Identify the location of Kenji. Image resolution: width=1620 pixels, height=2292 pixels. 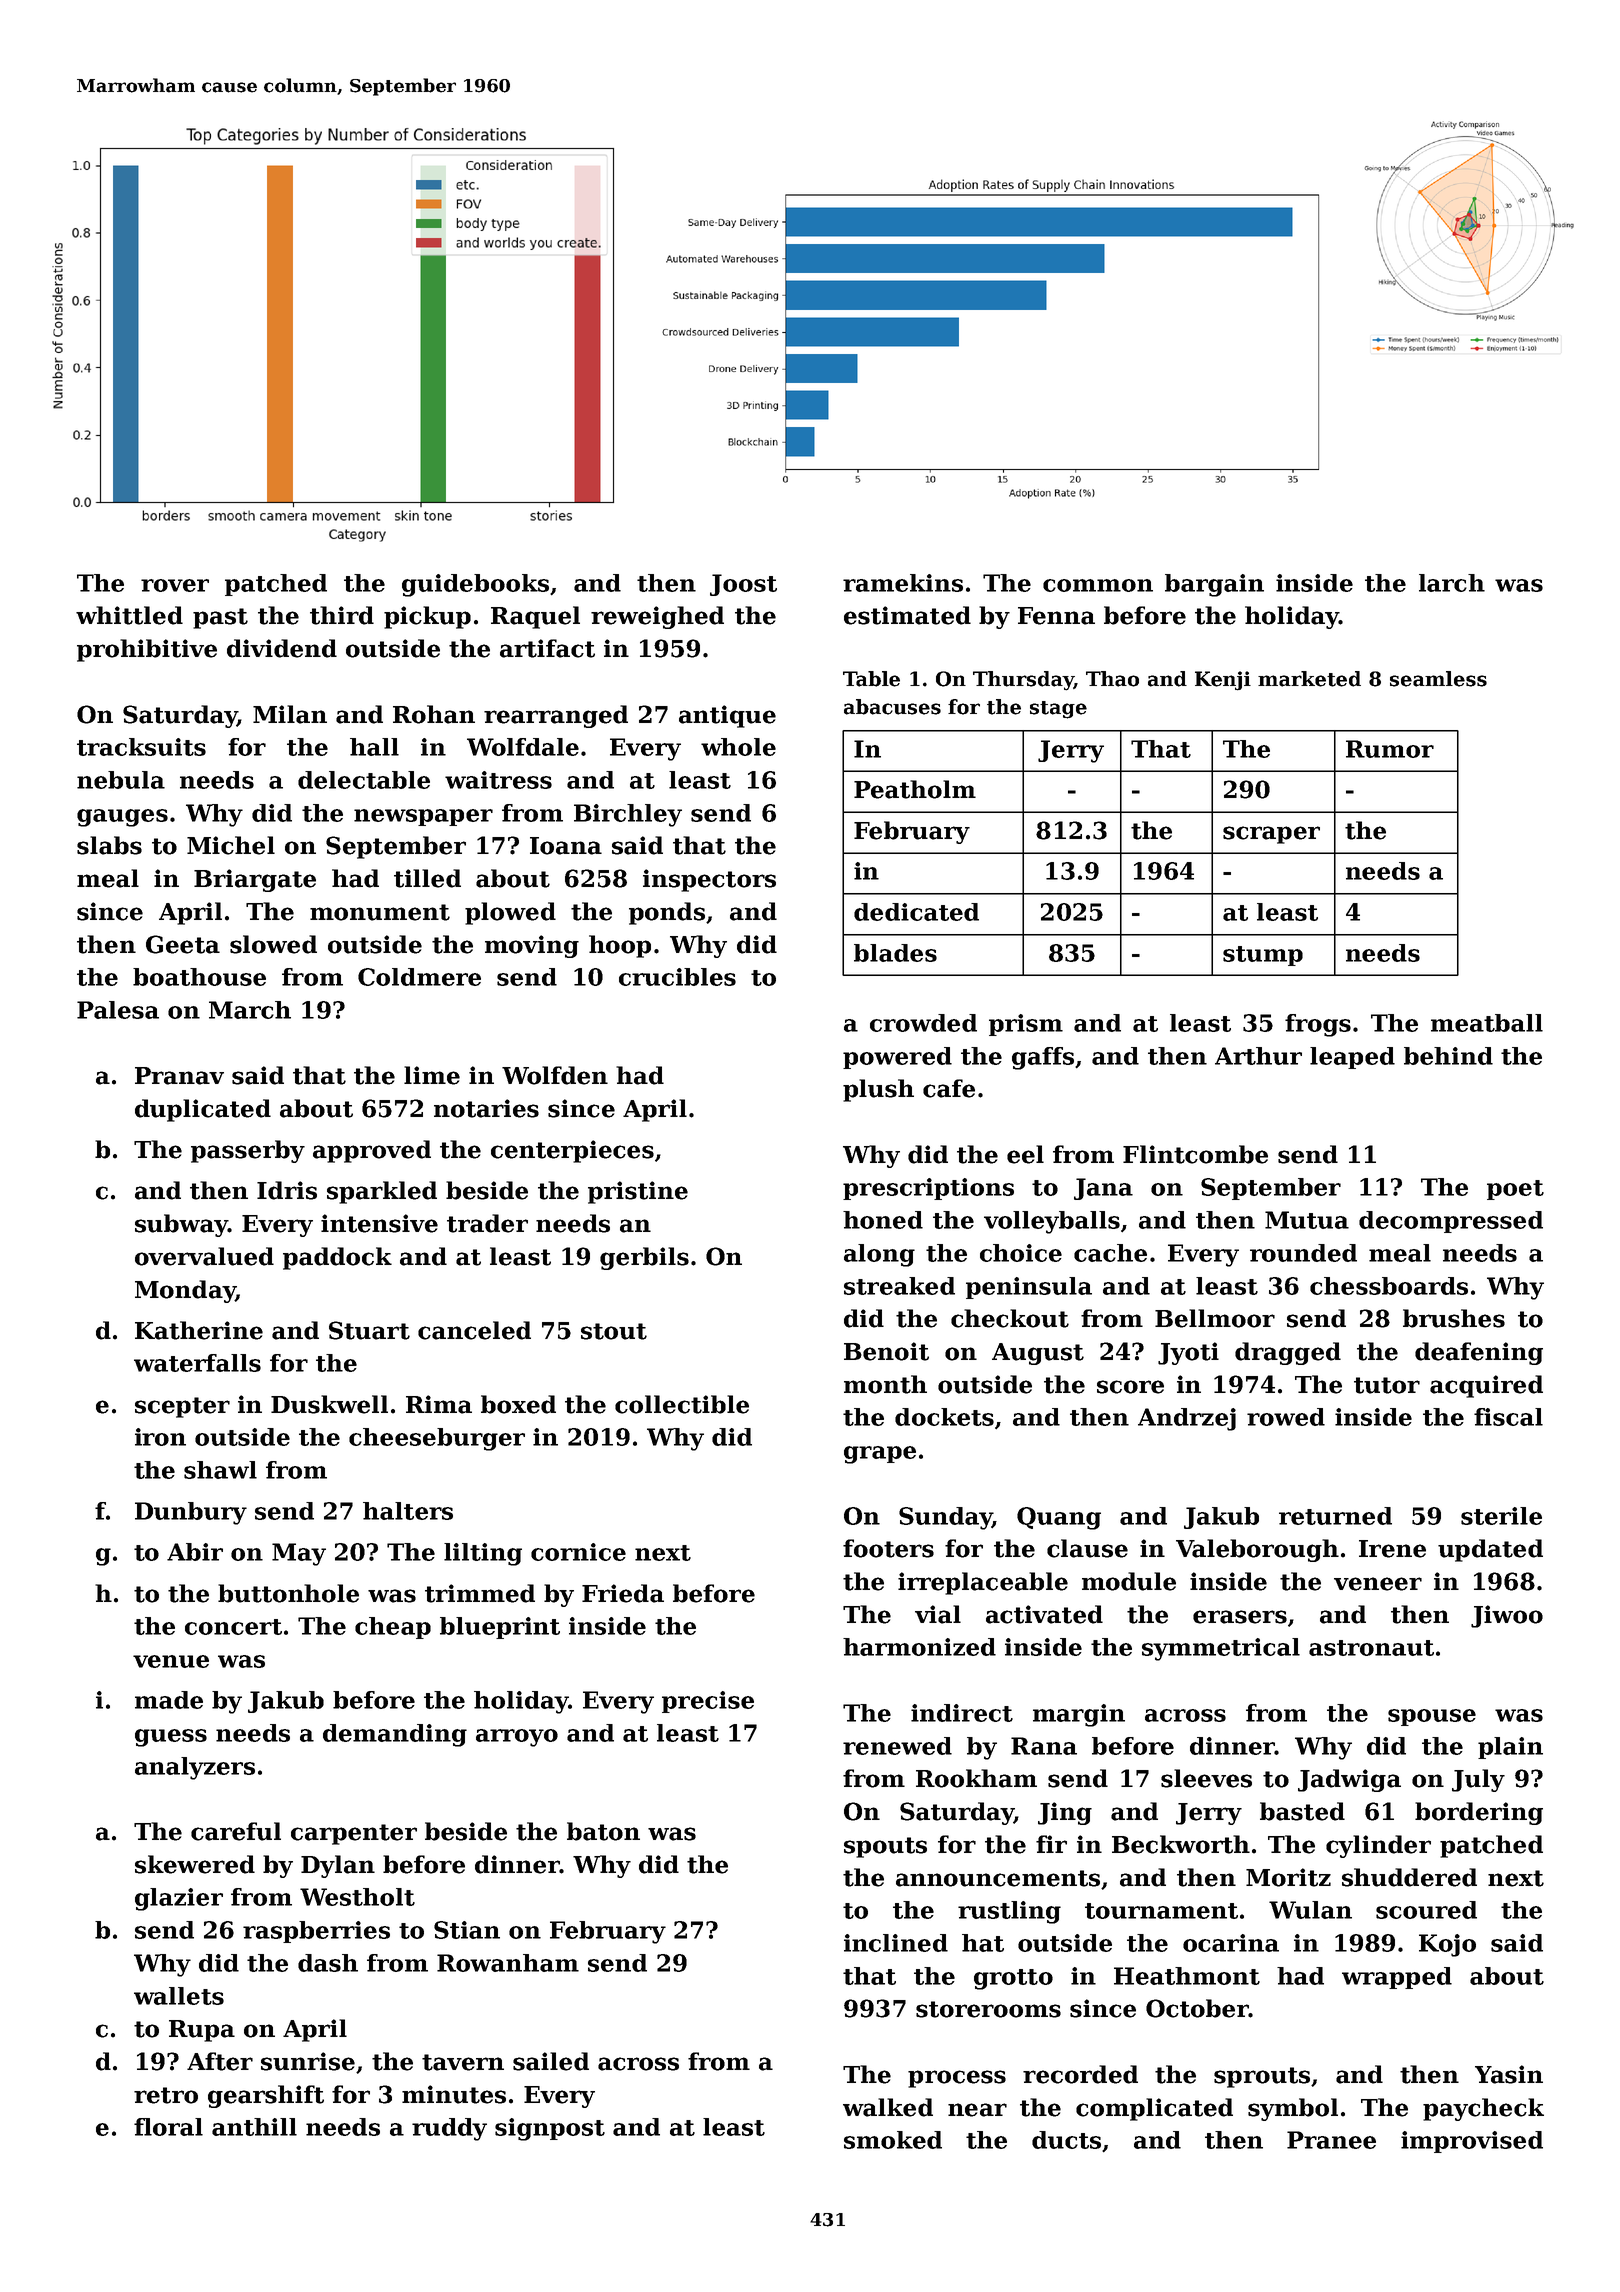
(1223, 681).
